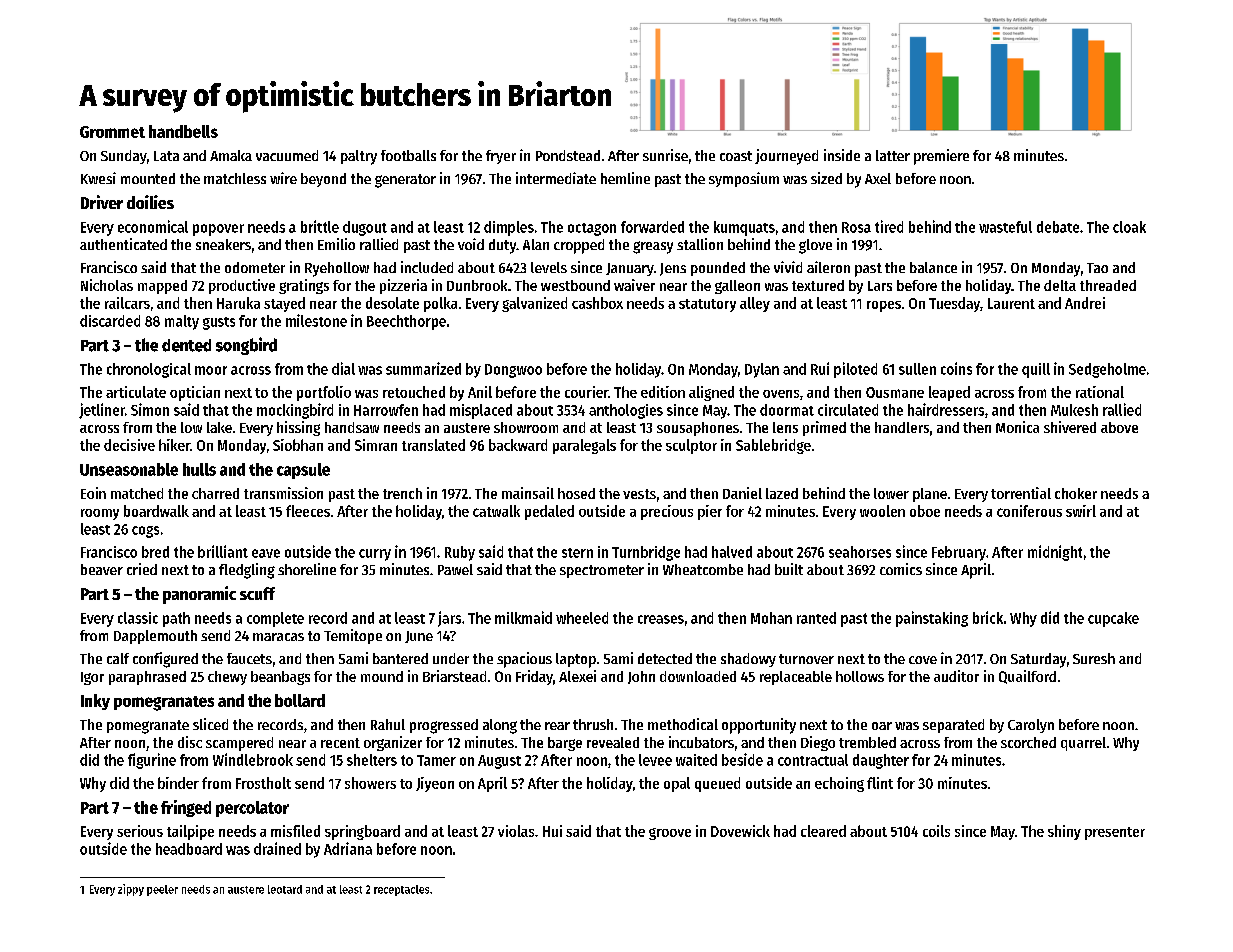 This screenshot has width=1233, height=952. Describe the element at coordinates (736, 156) in the screenshot. I see `coast` at that location.
